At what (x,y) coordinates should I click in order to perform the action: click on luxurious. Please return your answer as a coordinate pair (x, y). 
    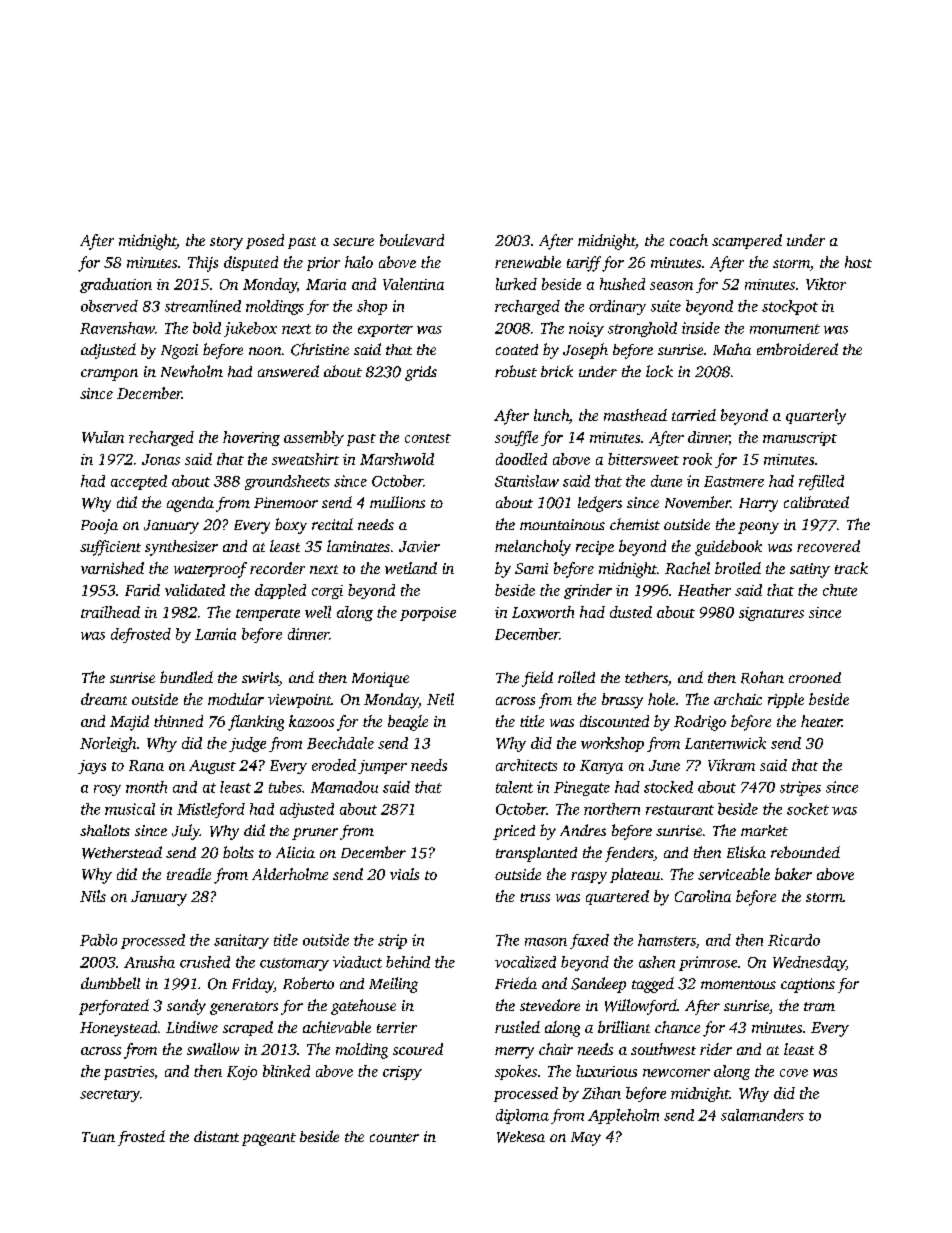
    Looking at the image, I should click on (606, 1071).
